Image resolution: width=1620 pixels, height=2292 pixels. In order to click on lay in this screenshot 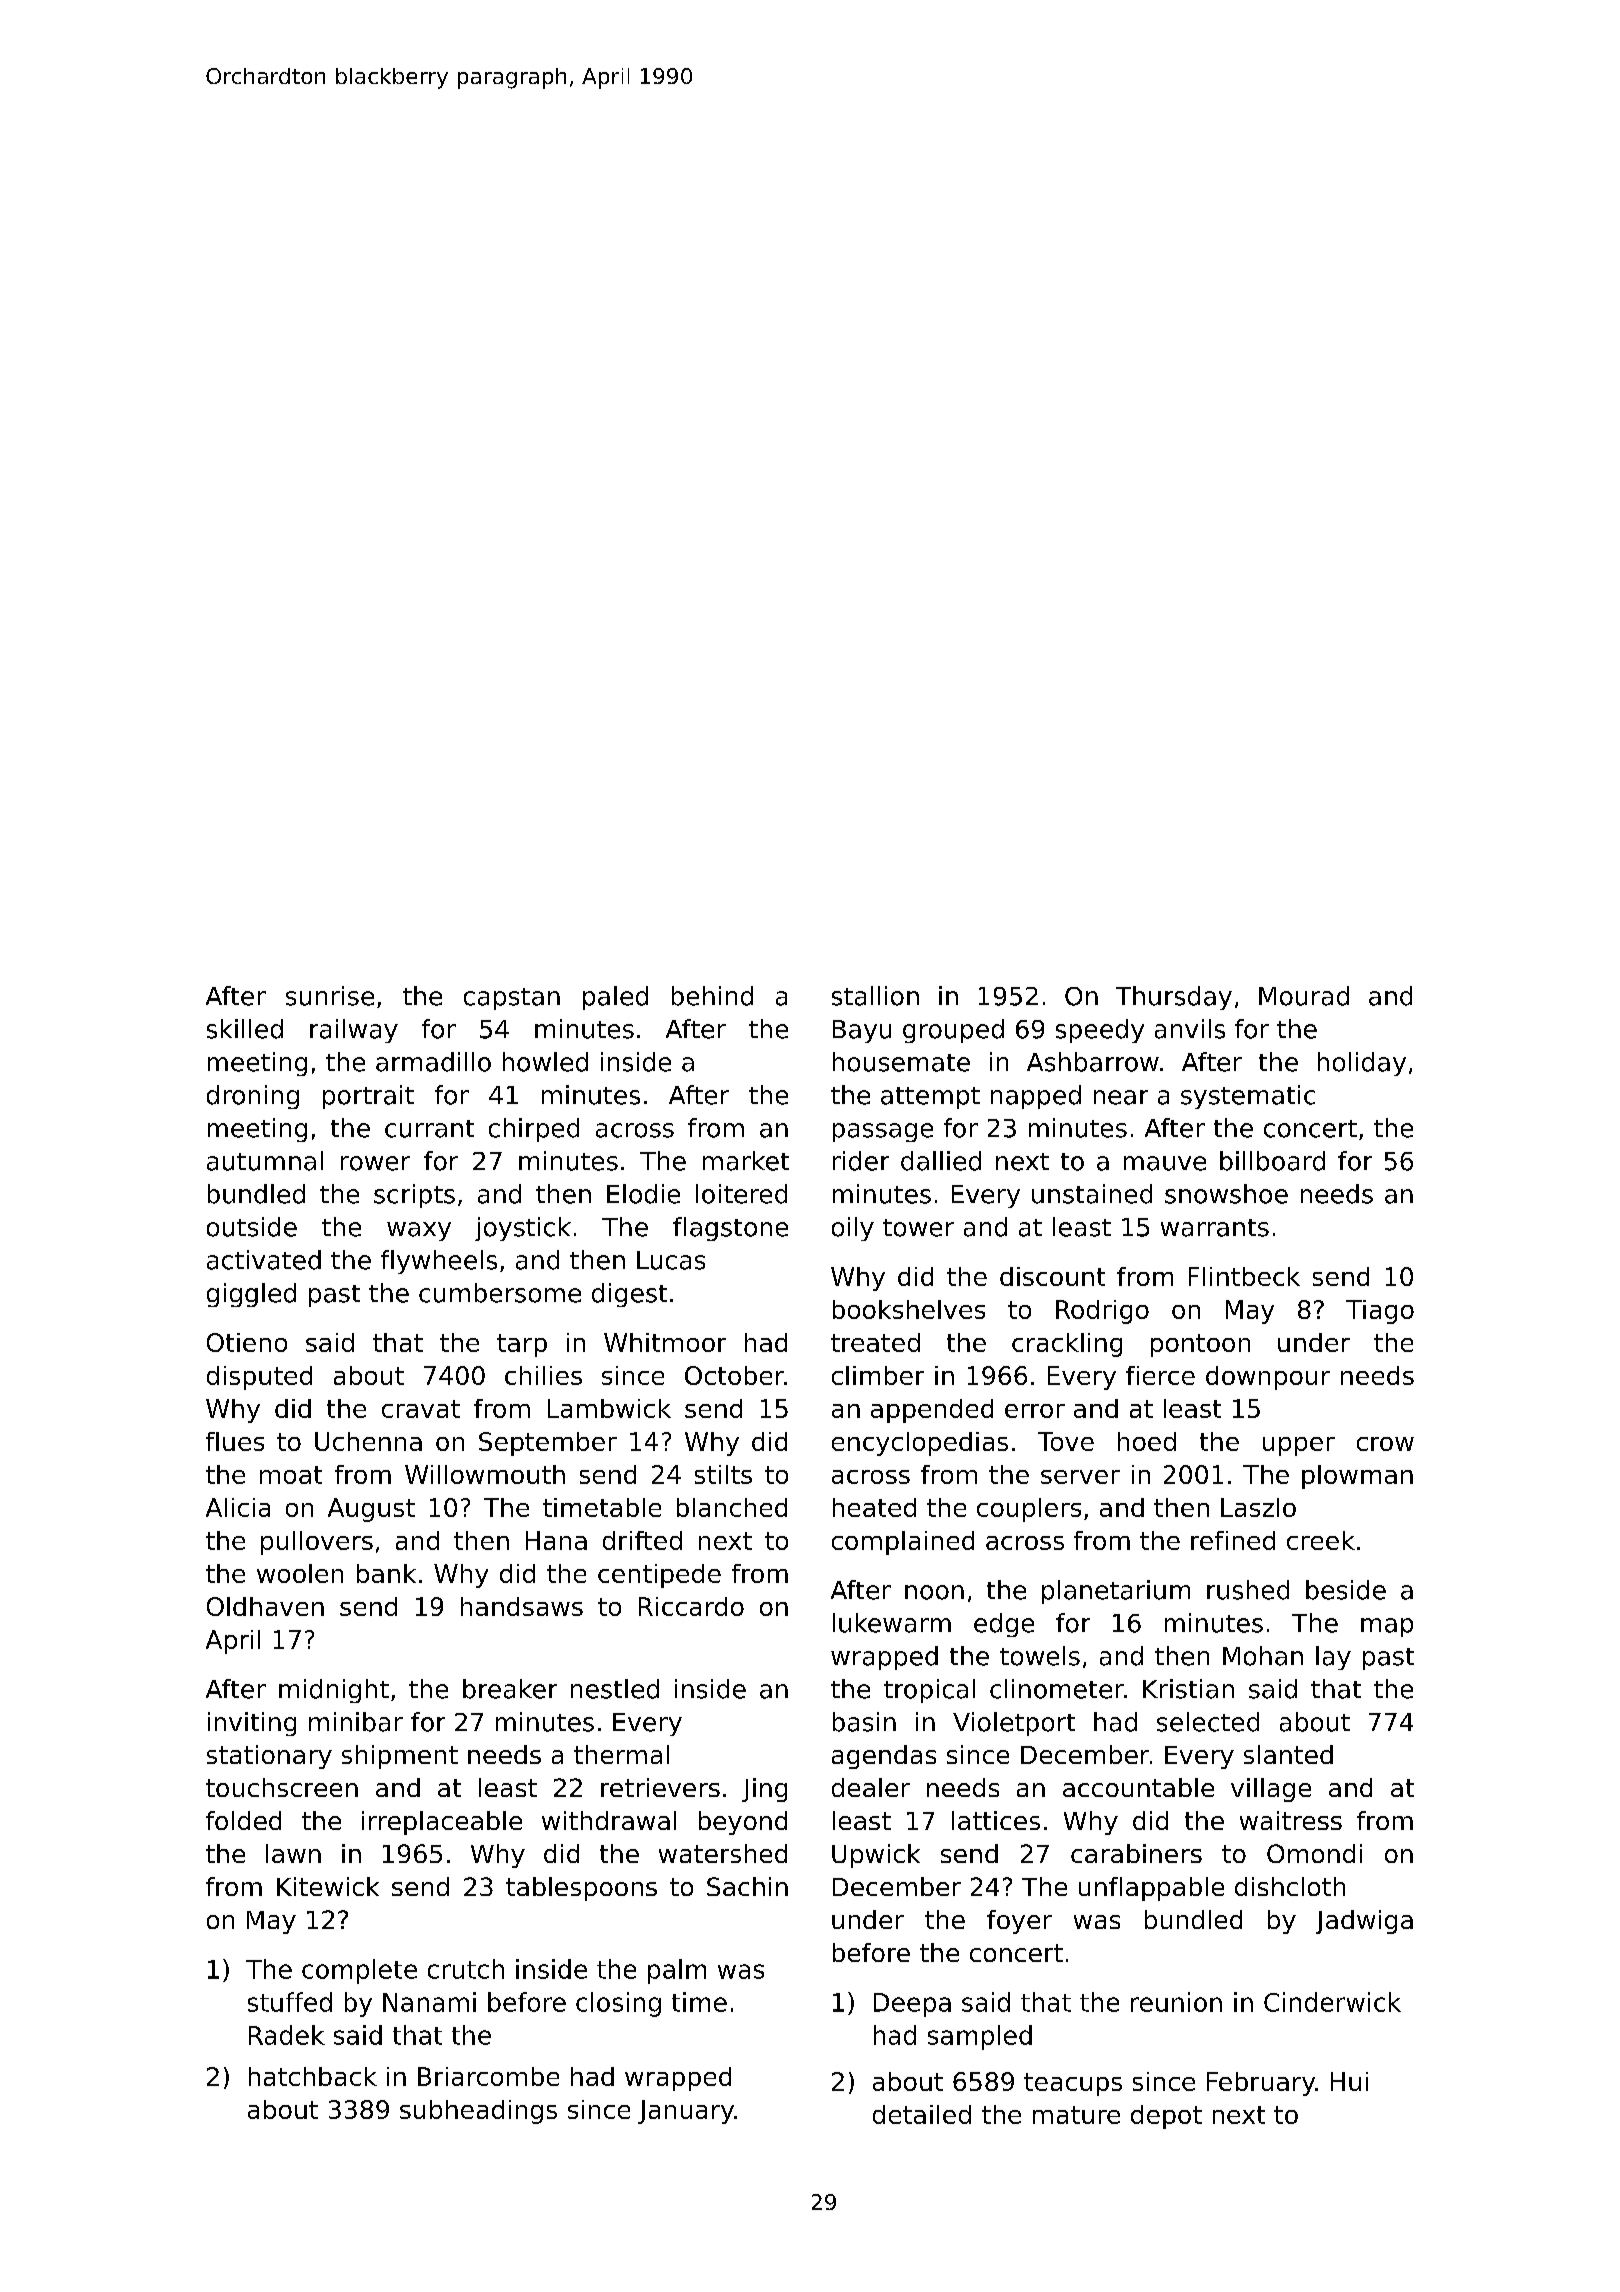, I will do `click(1333, 1658)`.
